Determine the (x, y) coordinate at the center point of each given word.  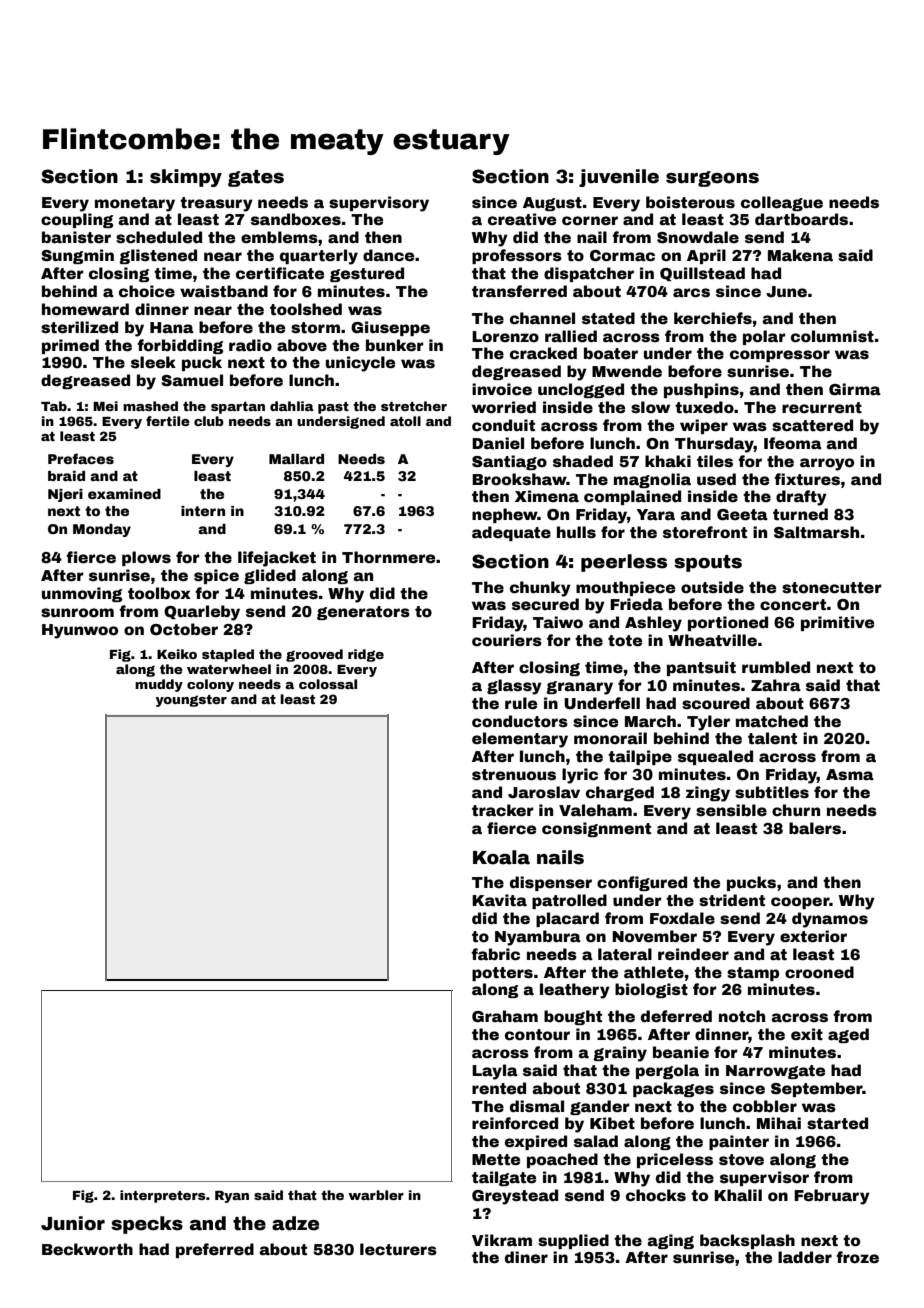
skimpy (186, 178)
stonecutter (832, 588)
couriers (507, 640)
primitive (837, 623)
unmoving (82, 594)
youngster (191, 701)
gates (256, 178)
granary (579, 688)
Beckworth (87, 1249)
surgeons (712, 179)
